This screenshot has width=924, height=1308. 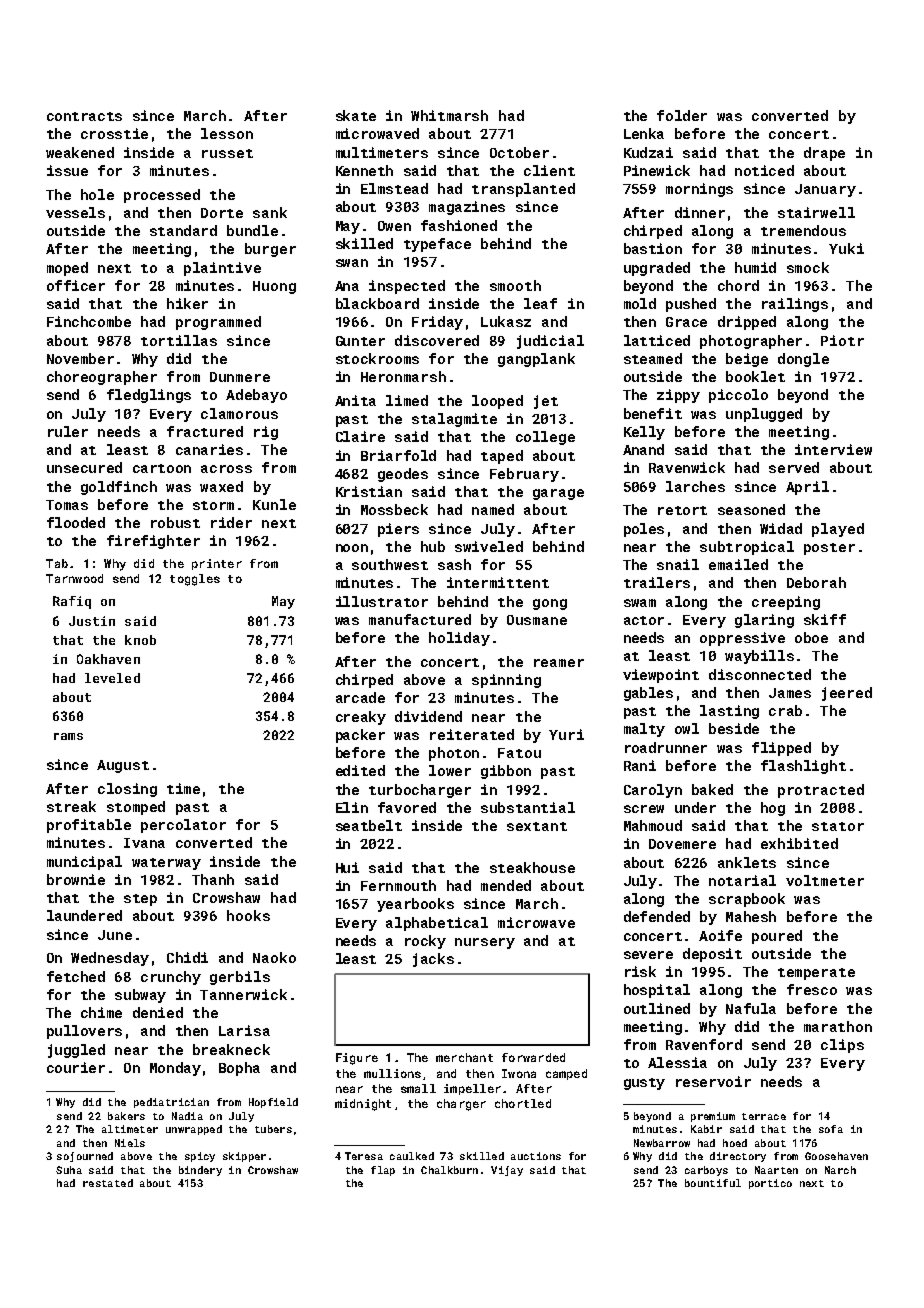 I want to click on denied, so click(x=158, y=1012).
